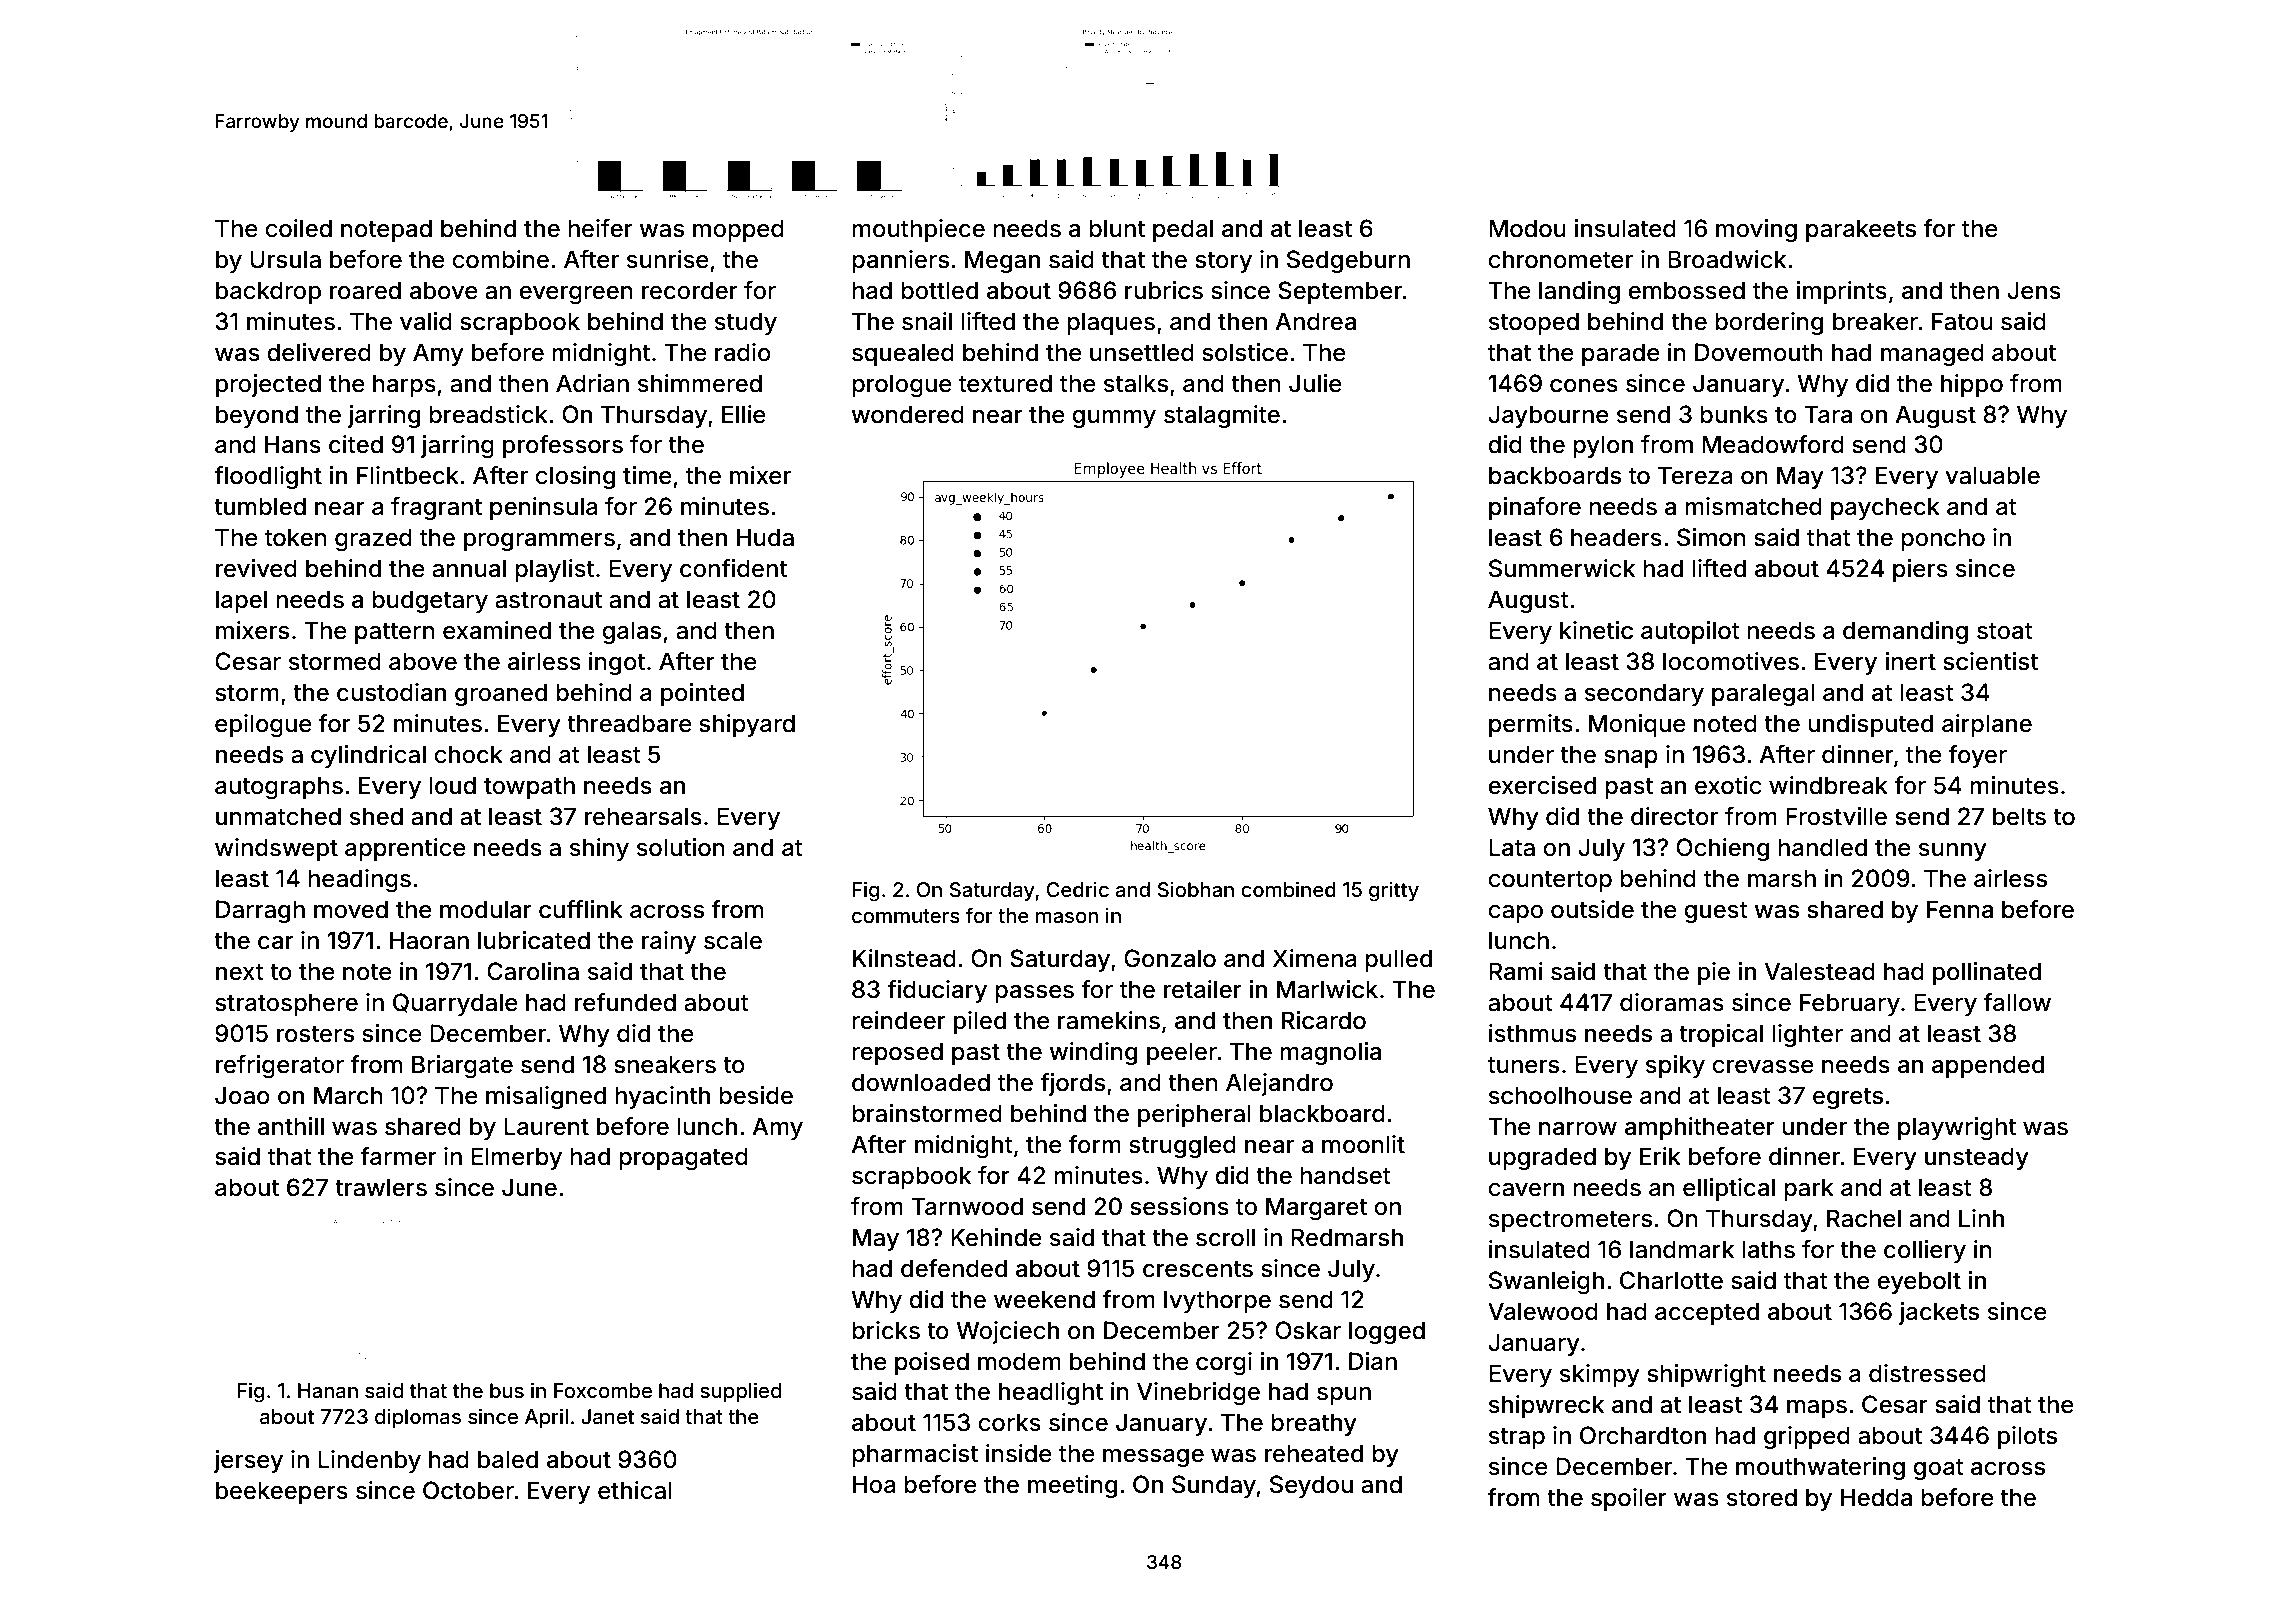  What do you see at coordinates (1773, 444) in the document?
I see `Meadowford` at bounding box center [1773, 444].
